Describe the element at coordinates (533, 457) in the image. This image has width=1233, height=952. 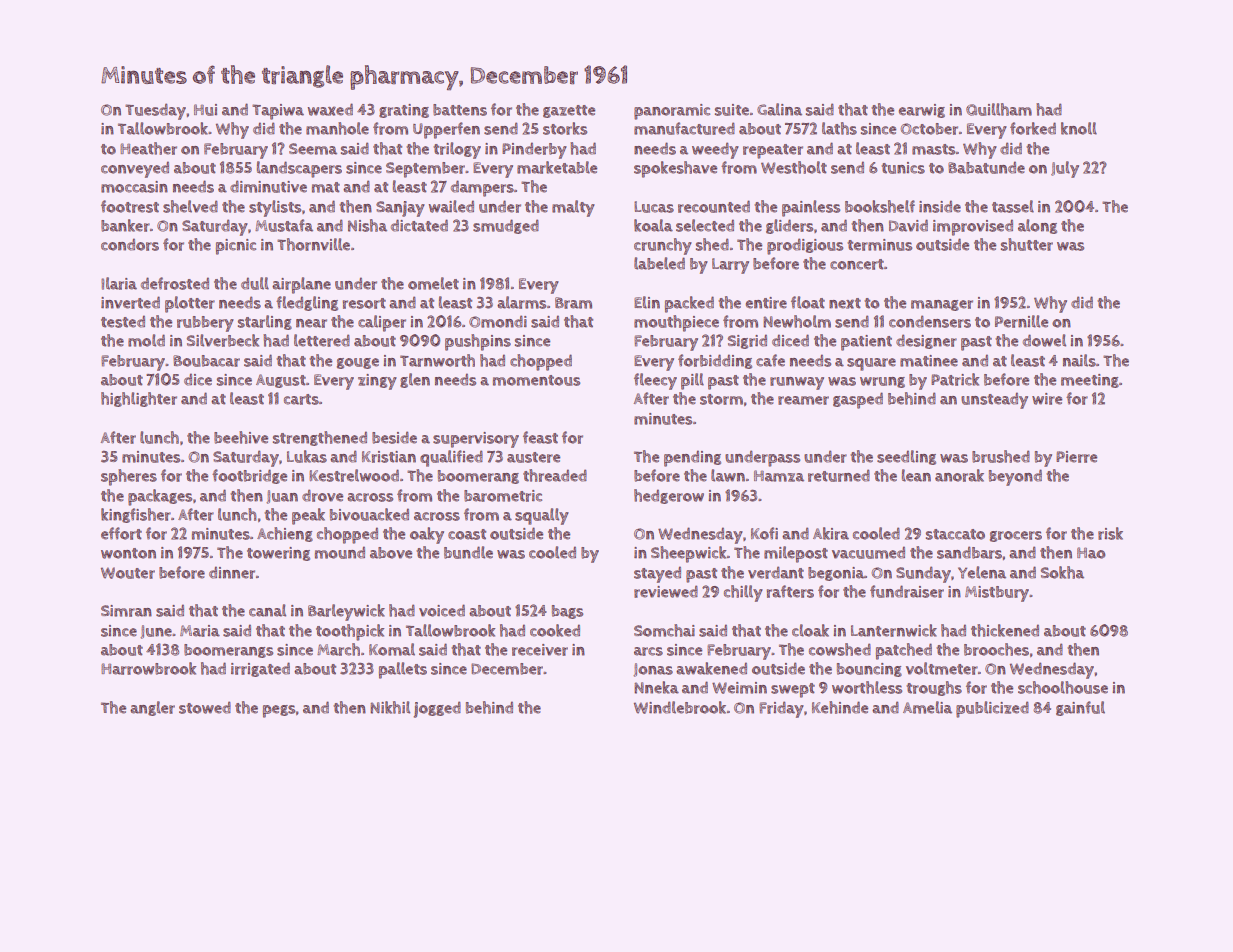
I see `austere` at that location.
